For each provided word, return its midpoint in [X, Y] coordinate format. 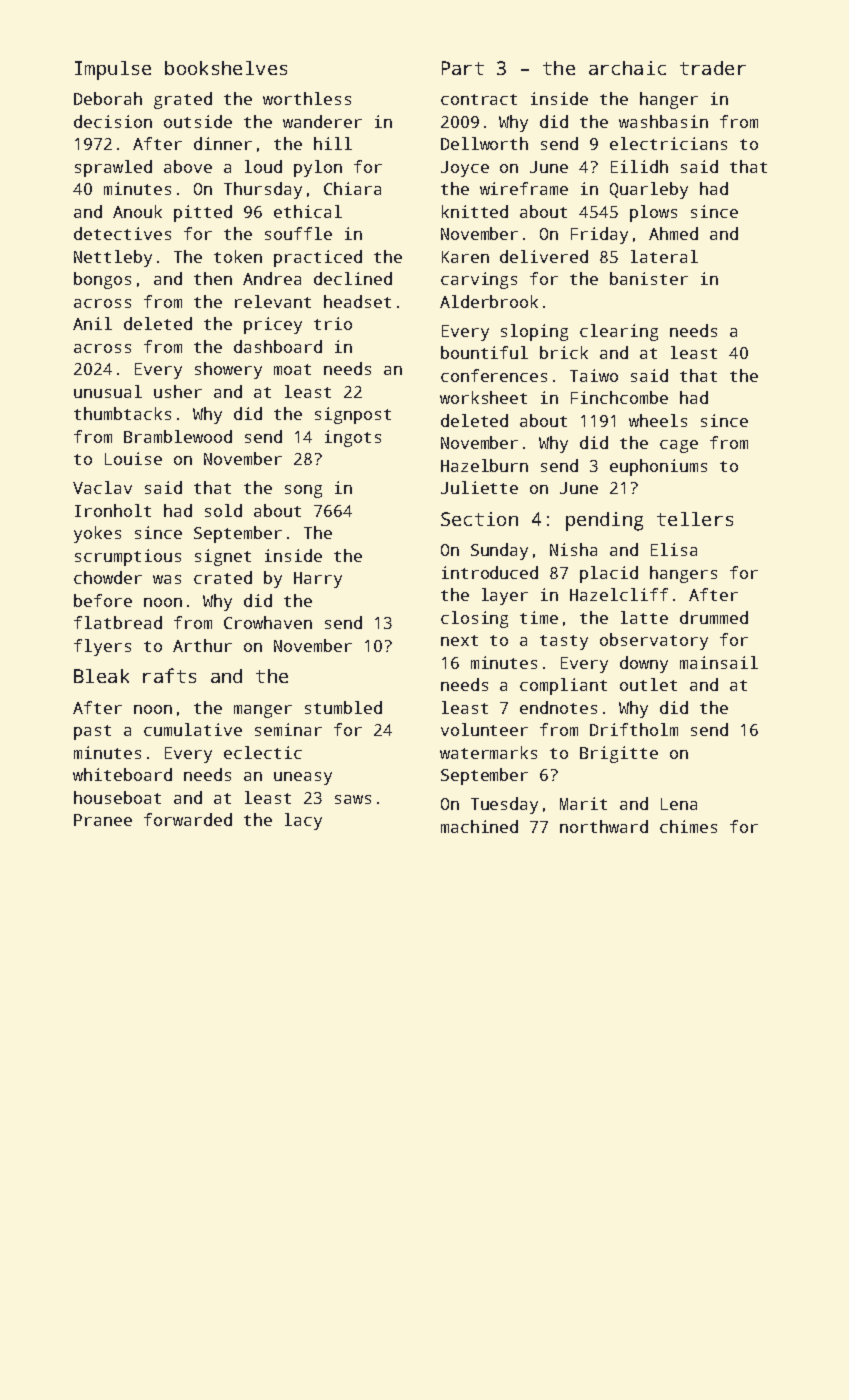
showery [228, 370]
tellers [695, 519]
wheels [658, 420]
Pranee [103, 820]
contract [479, 99]
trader [713, 68]
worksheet [483, 397]
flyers [102, 647]
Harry [318, 580]
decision [113, 121]
